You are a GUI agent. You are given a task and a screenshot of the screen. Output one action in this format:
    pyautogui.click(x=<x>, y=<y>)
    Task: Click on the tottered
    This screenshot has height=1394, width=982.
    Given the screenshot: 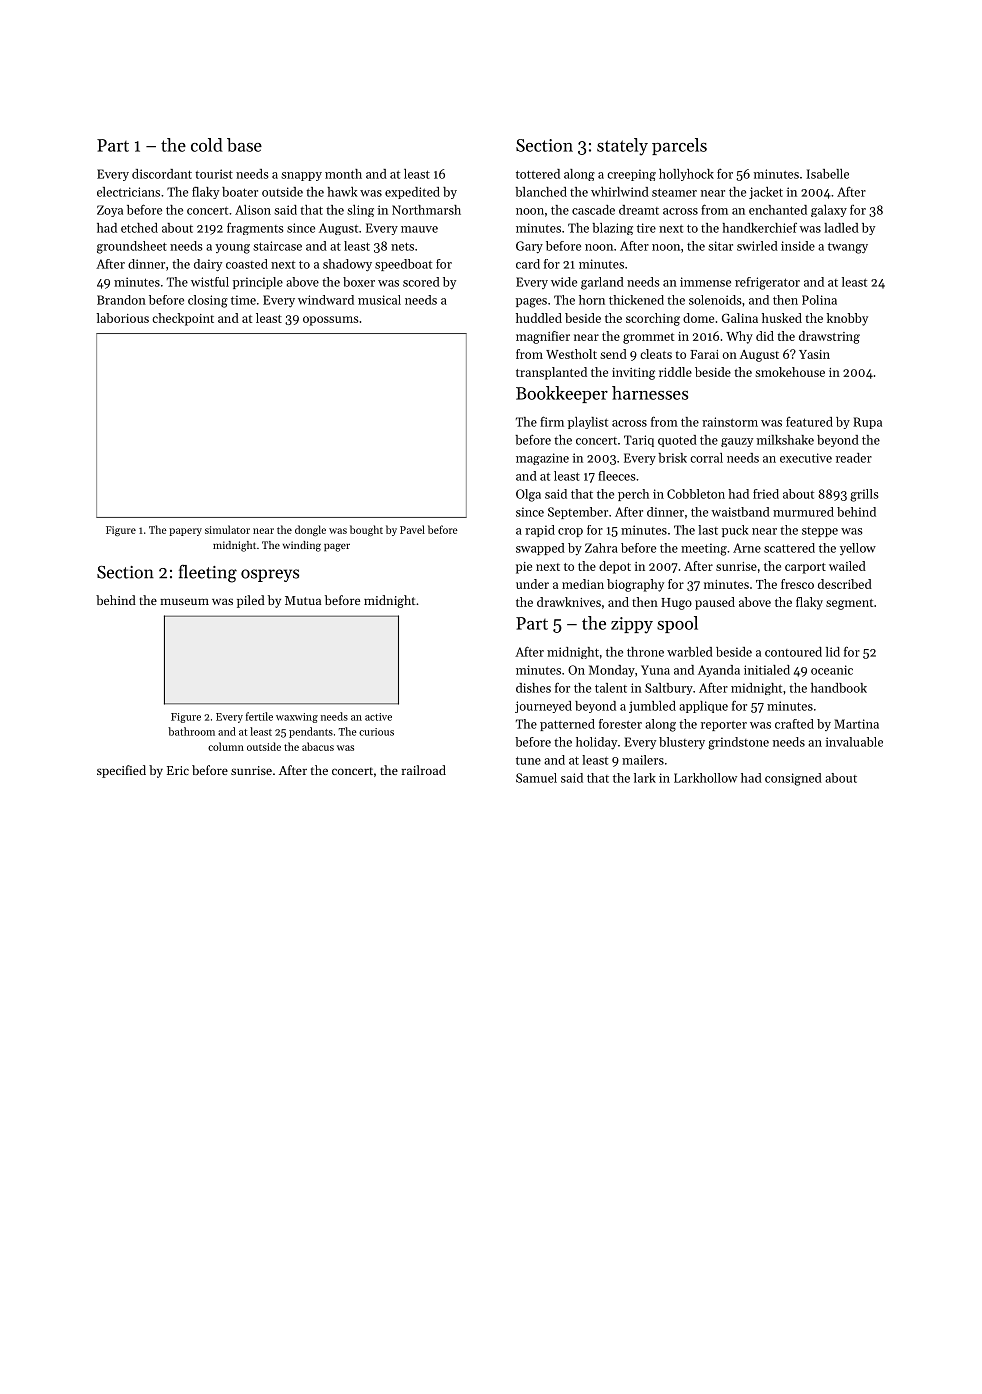 What is the action you would take?
    pyautogui.click(x=538, y=174)
